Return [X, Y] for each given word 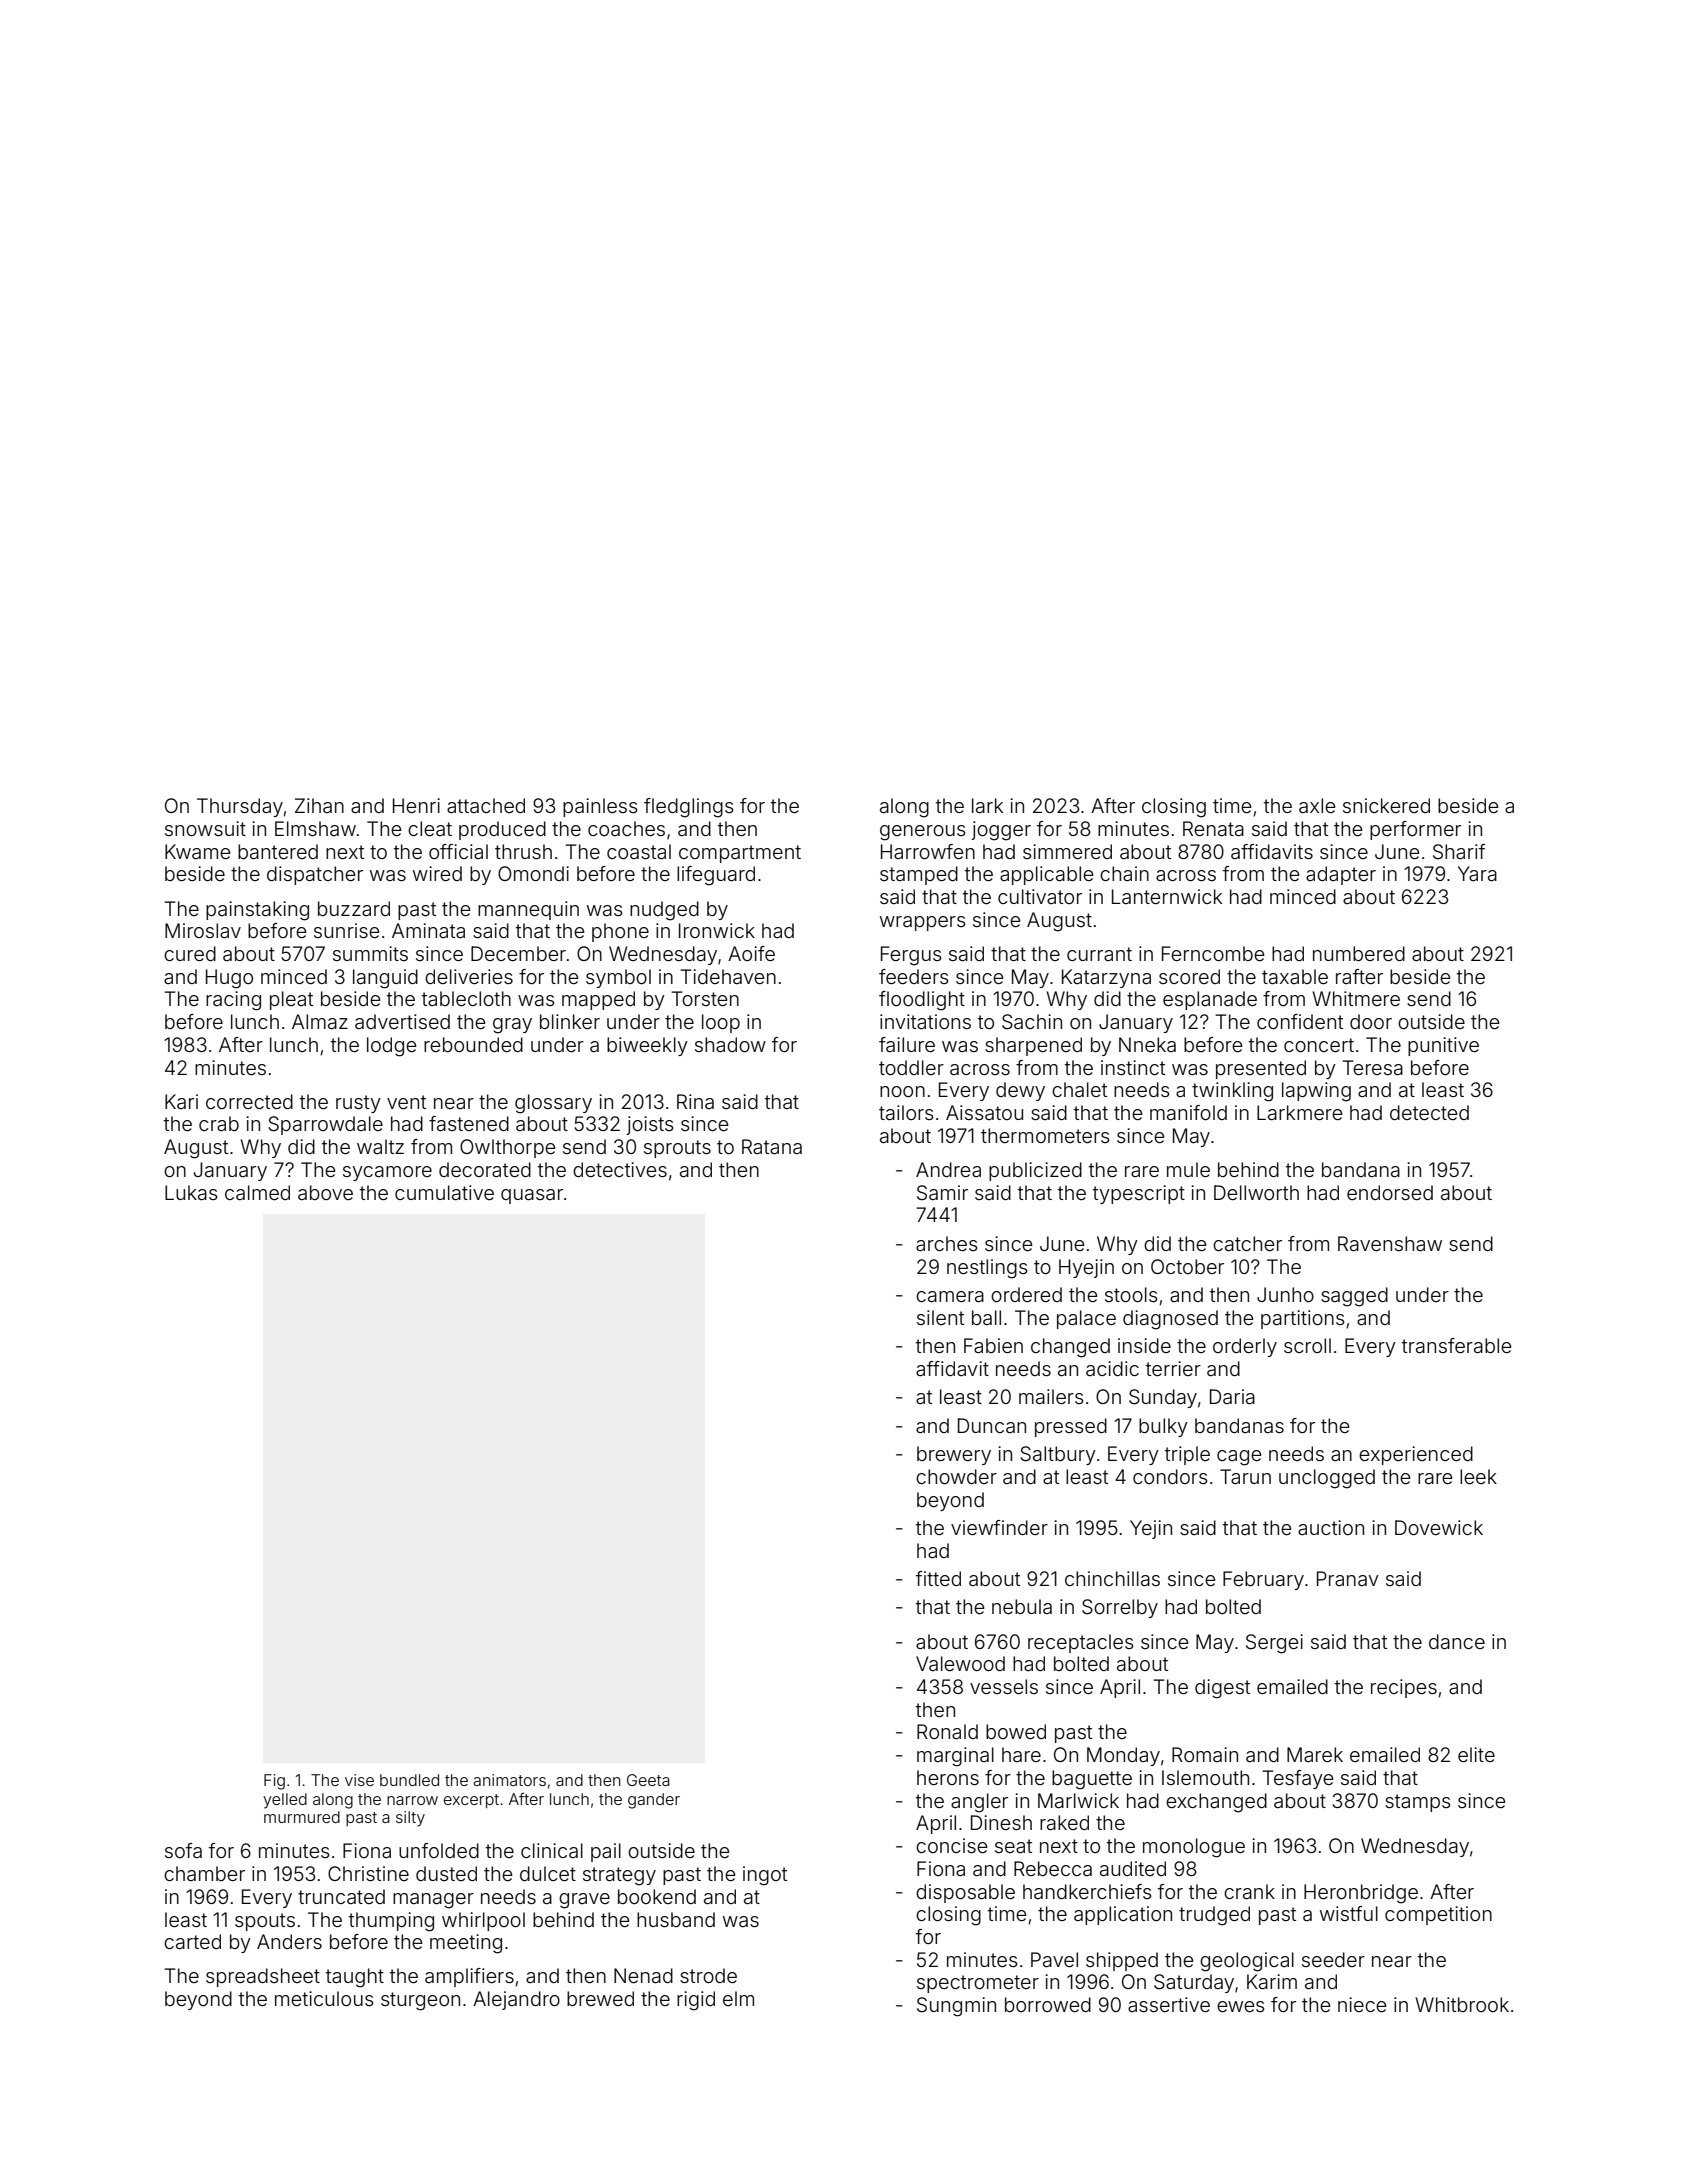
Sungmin [956, 2007]
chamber [204, 1873]
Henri [416, 805]
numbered [1359, 953]
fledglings [689, 808]
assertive [1169, 2004]
